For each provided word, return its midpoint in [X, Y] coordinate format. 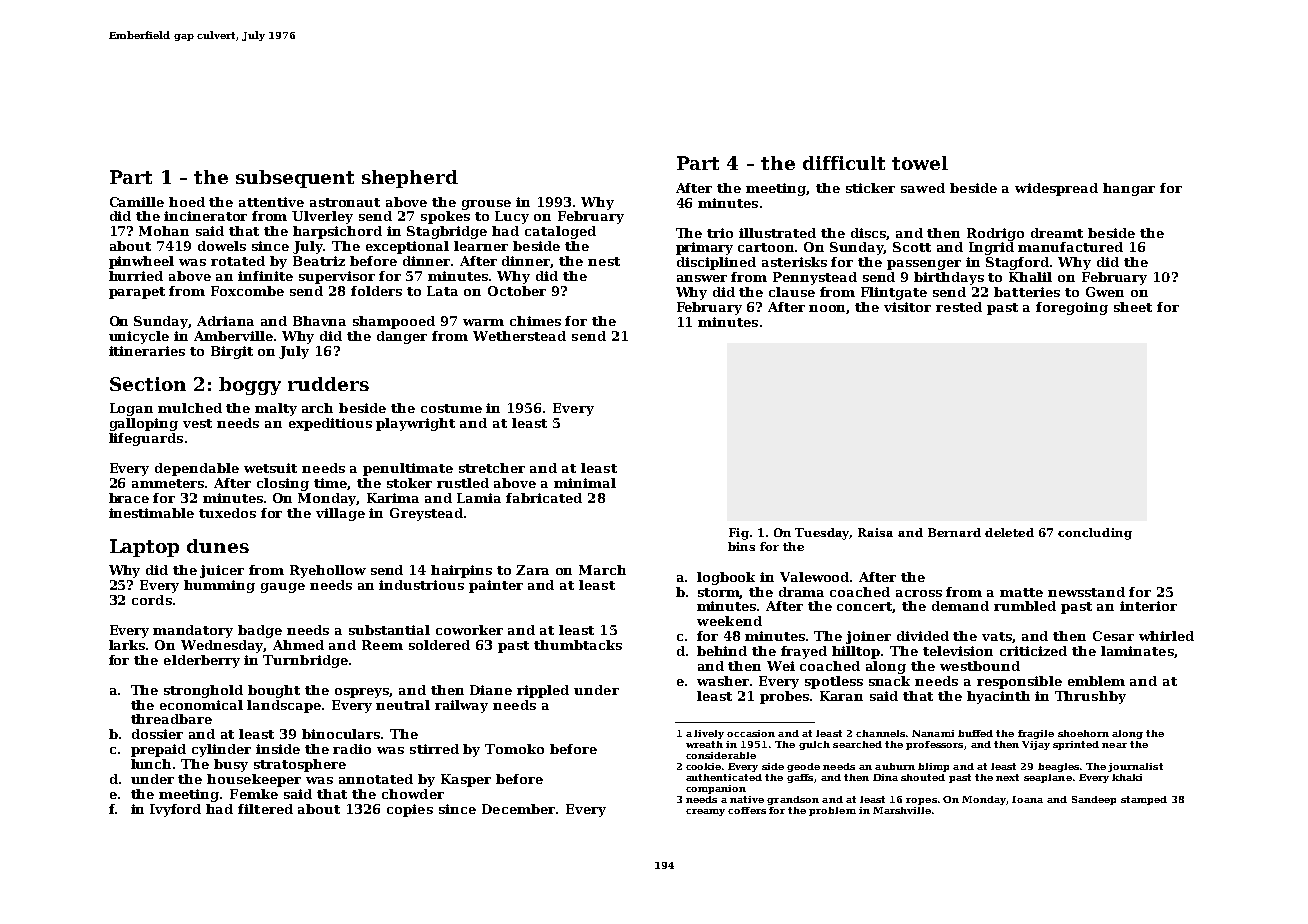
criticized [1033, 651]
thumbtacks [578, 645]
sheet [1133, 307]
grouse [486, 205]
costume [451, 408]
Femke [254, 794]
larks [127, 645]
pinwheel [141, 262]
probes [785, 697]
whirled [1166, 636]
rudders [328, 384]
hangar [1129, 189]
